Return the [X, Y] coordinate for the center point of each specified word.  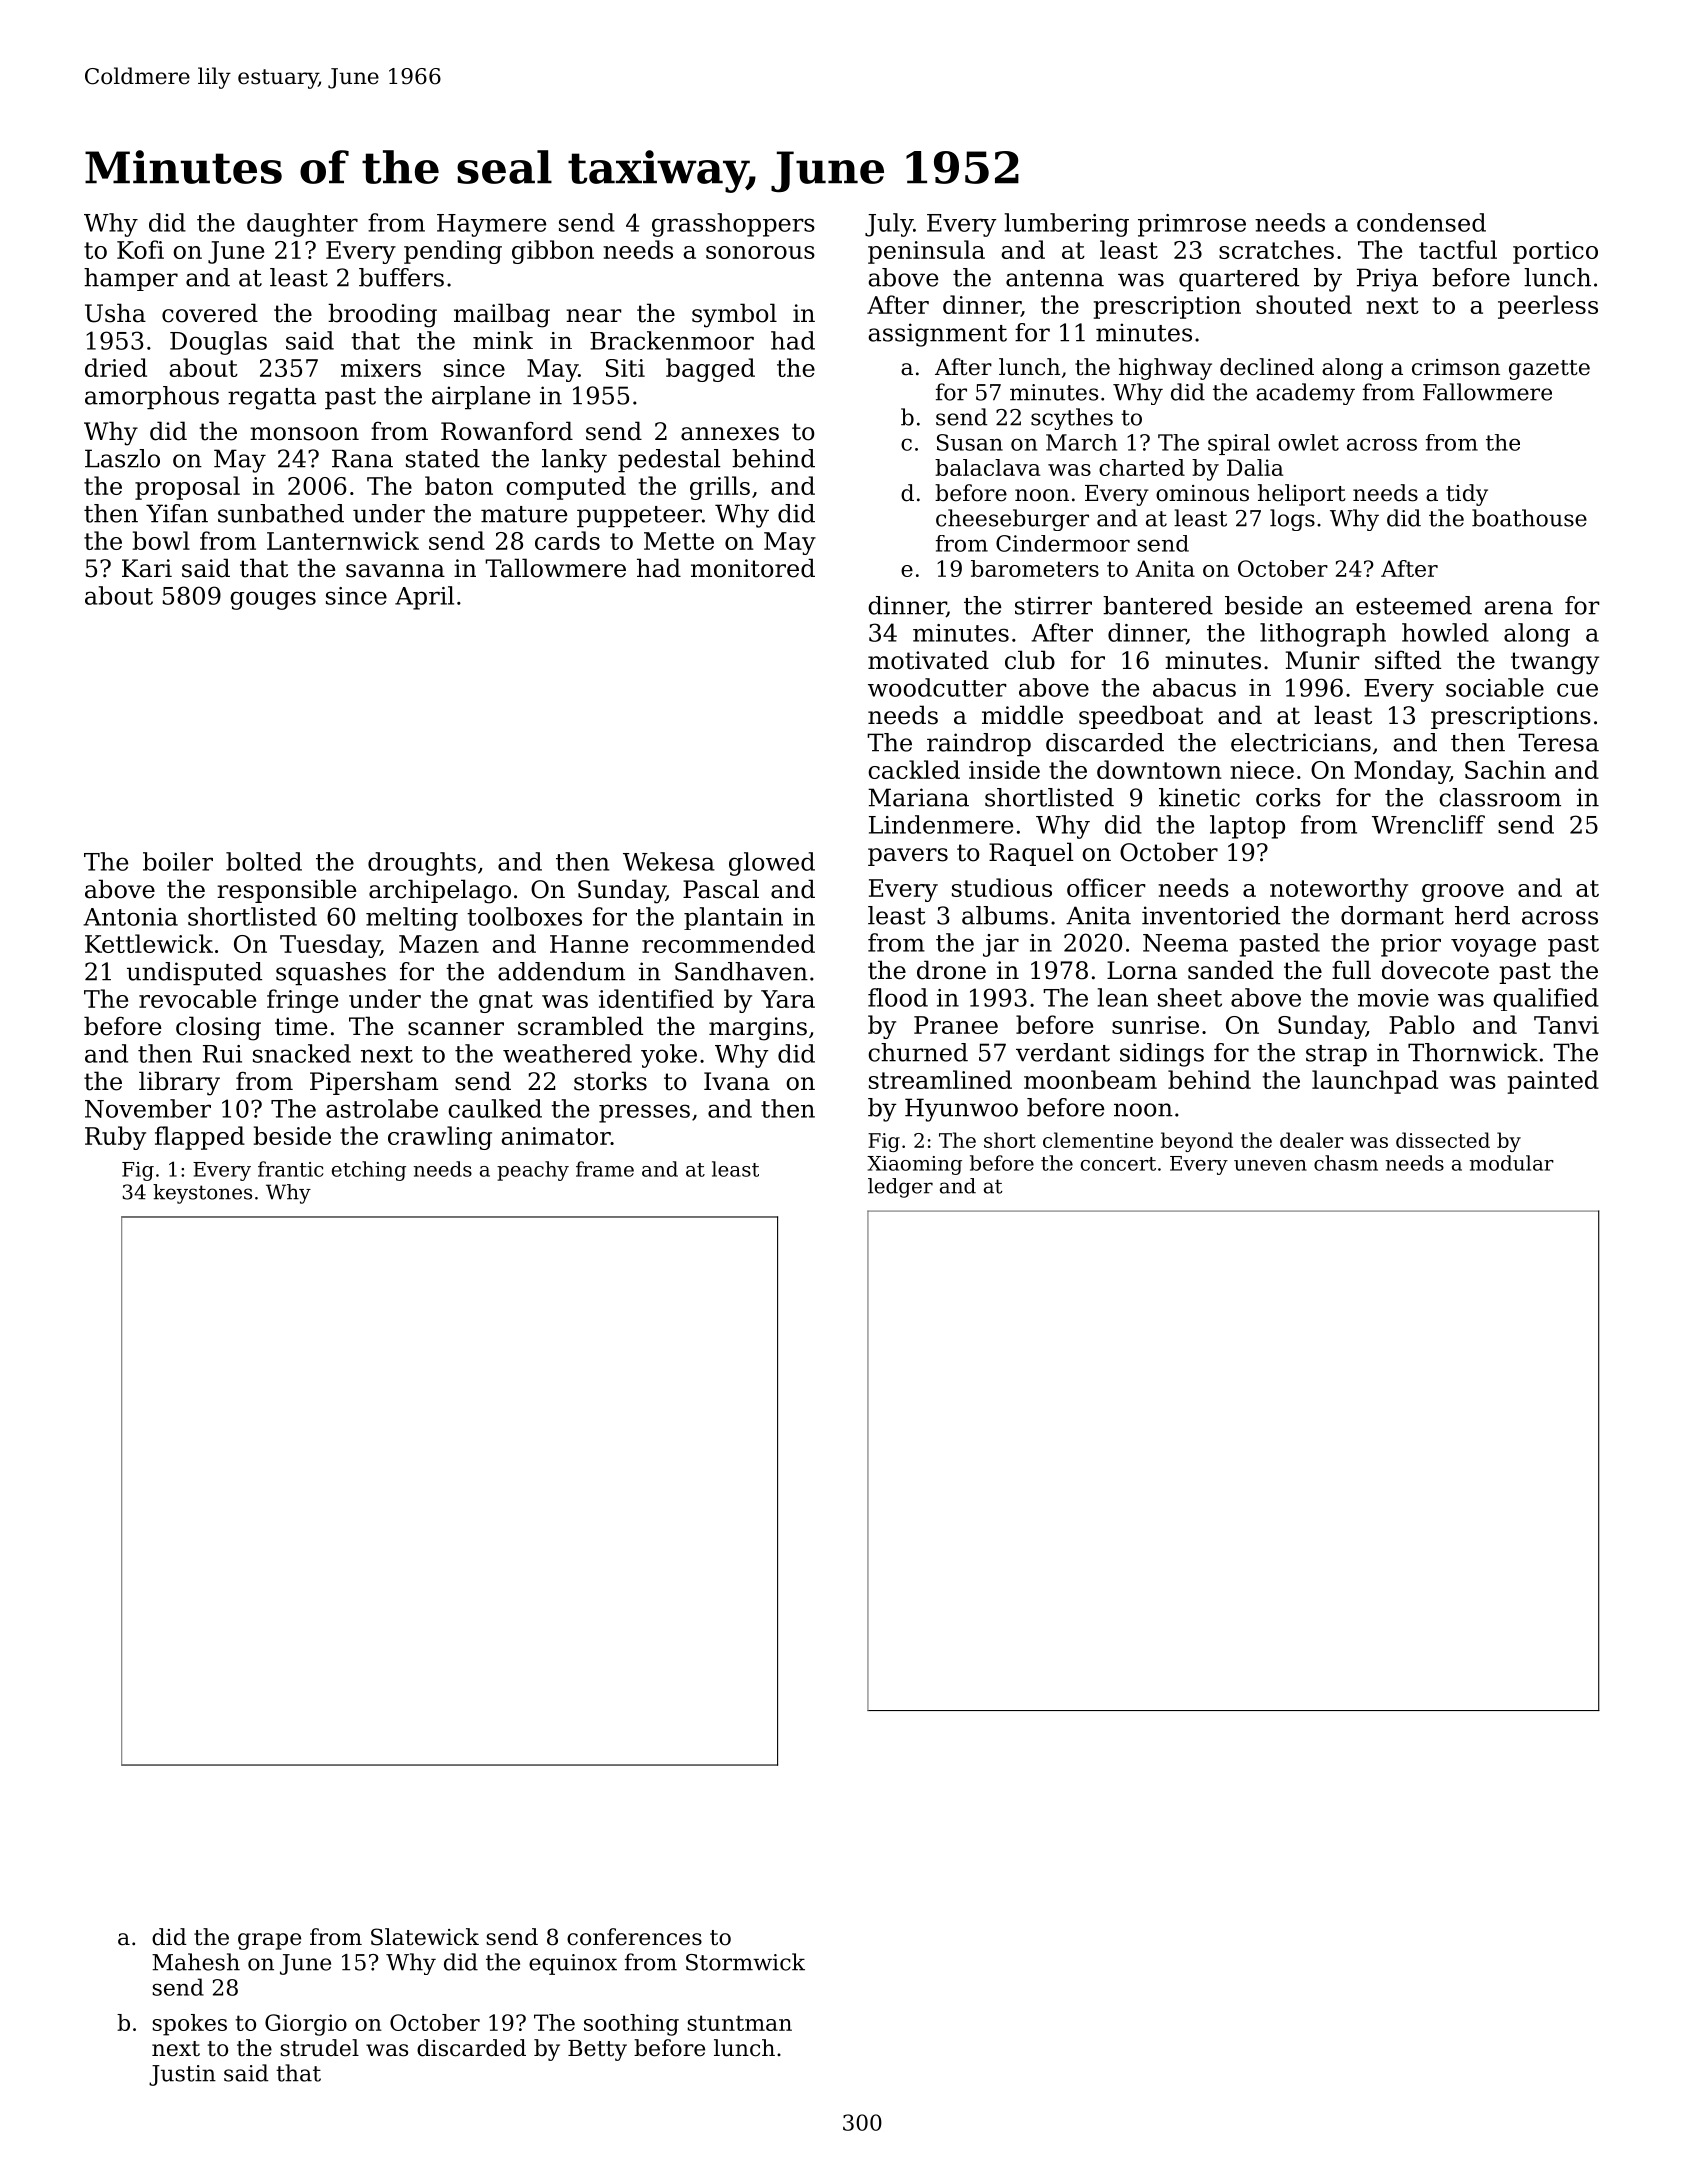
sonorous [760, 252]
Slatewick [425, 1937]
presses [644, 1113]
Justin [182, 2075]
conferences [634, 1937]
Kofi [140, 249]
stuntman [739, 2023]
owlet [1308, 442]
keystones [202, 1194]
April [424, 598]
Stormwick [745, 1962]
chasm [1346, 1163]
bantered [1158, 605]
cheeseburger [1012, 520]
